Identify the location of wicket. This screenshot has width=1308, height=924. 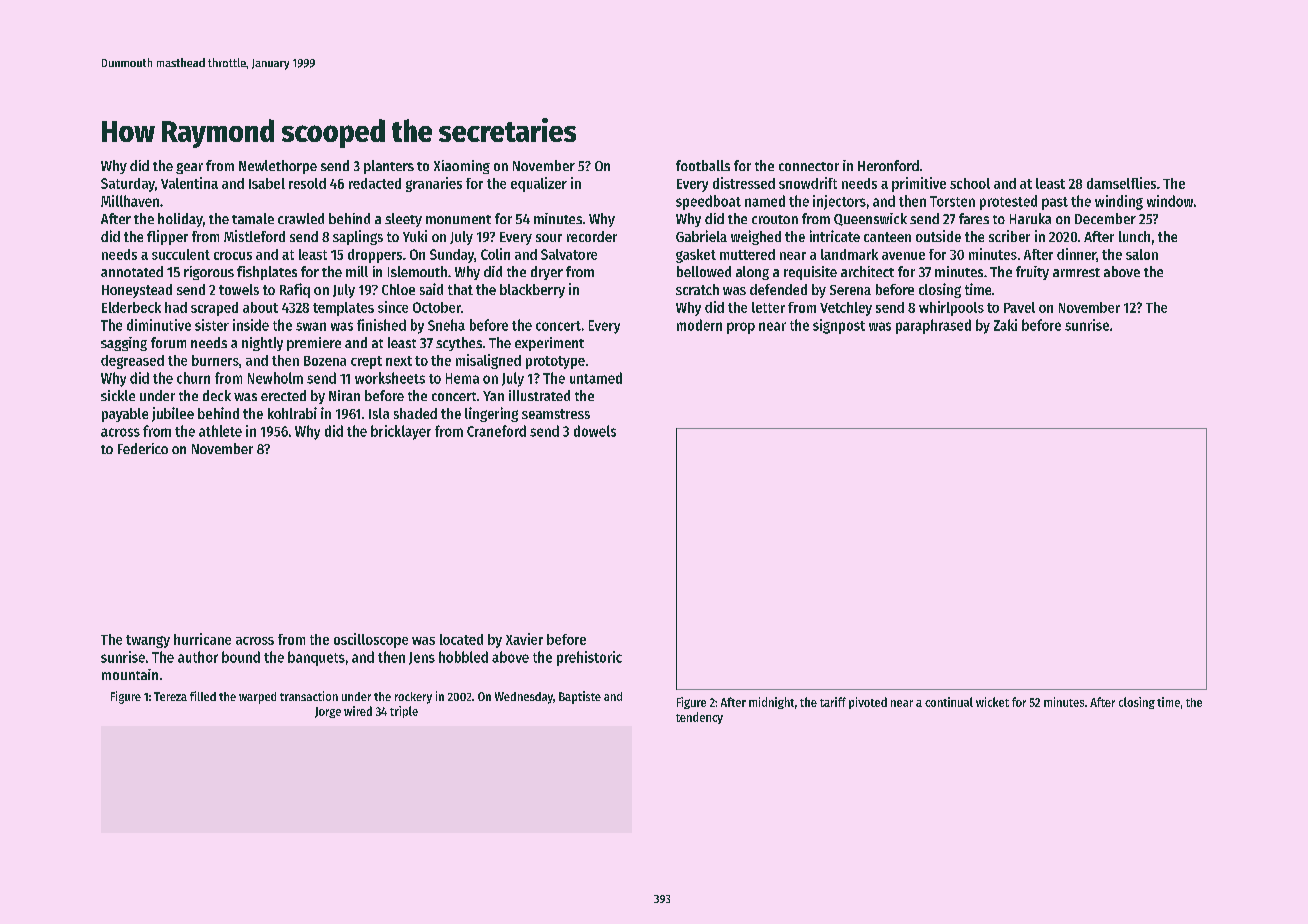
(992, 702).
